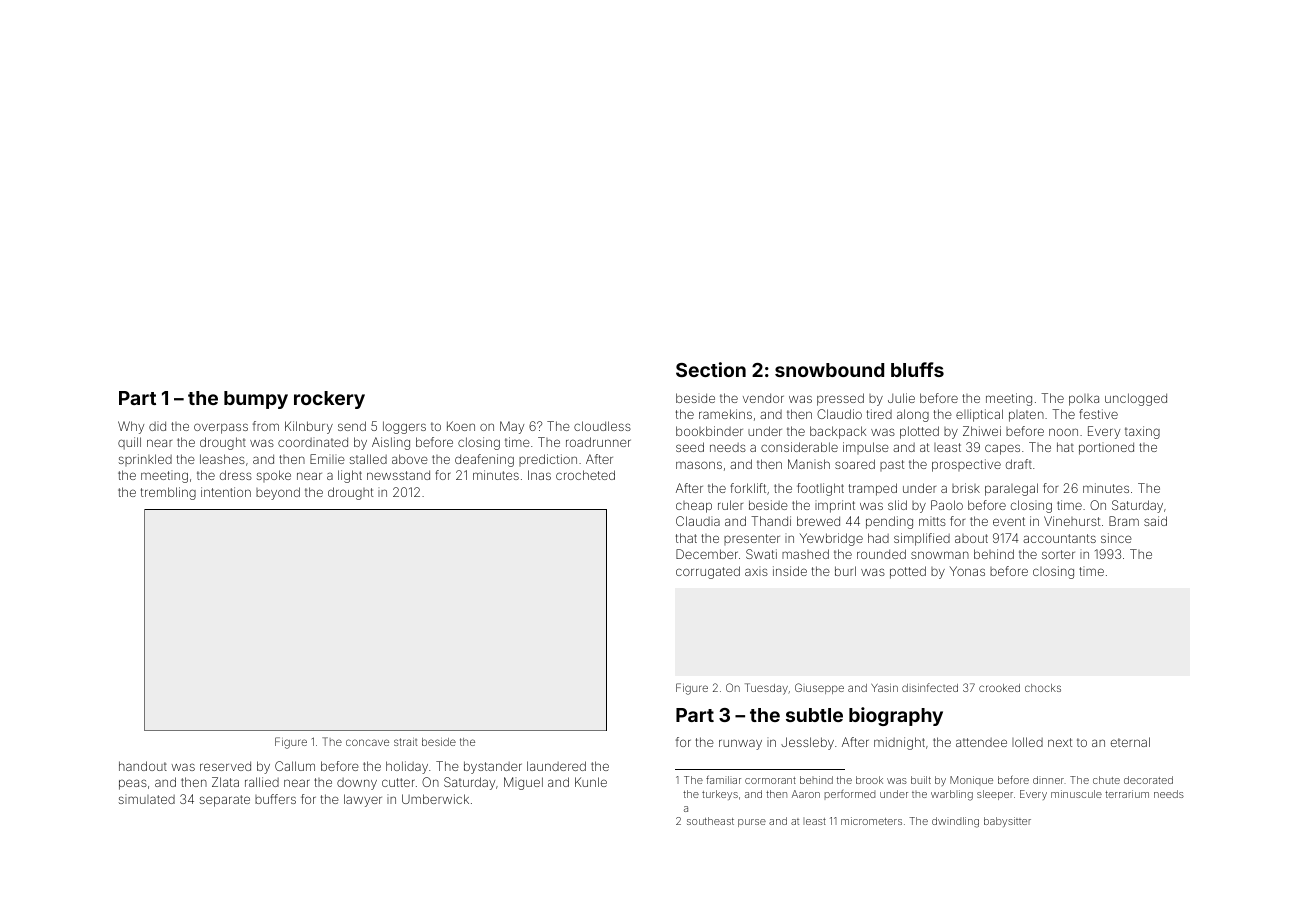 This page has height=924, width=1308. I want to click on crocheted, so click(585, 475).
